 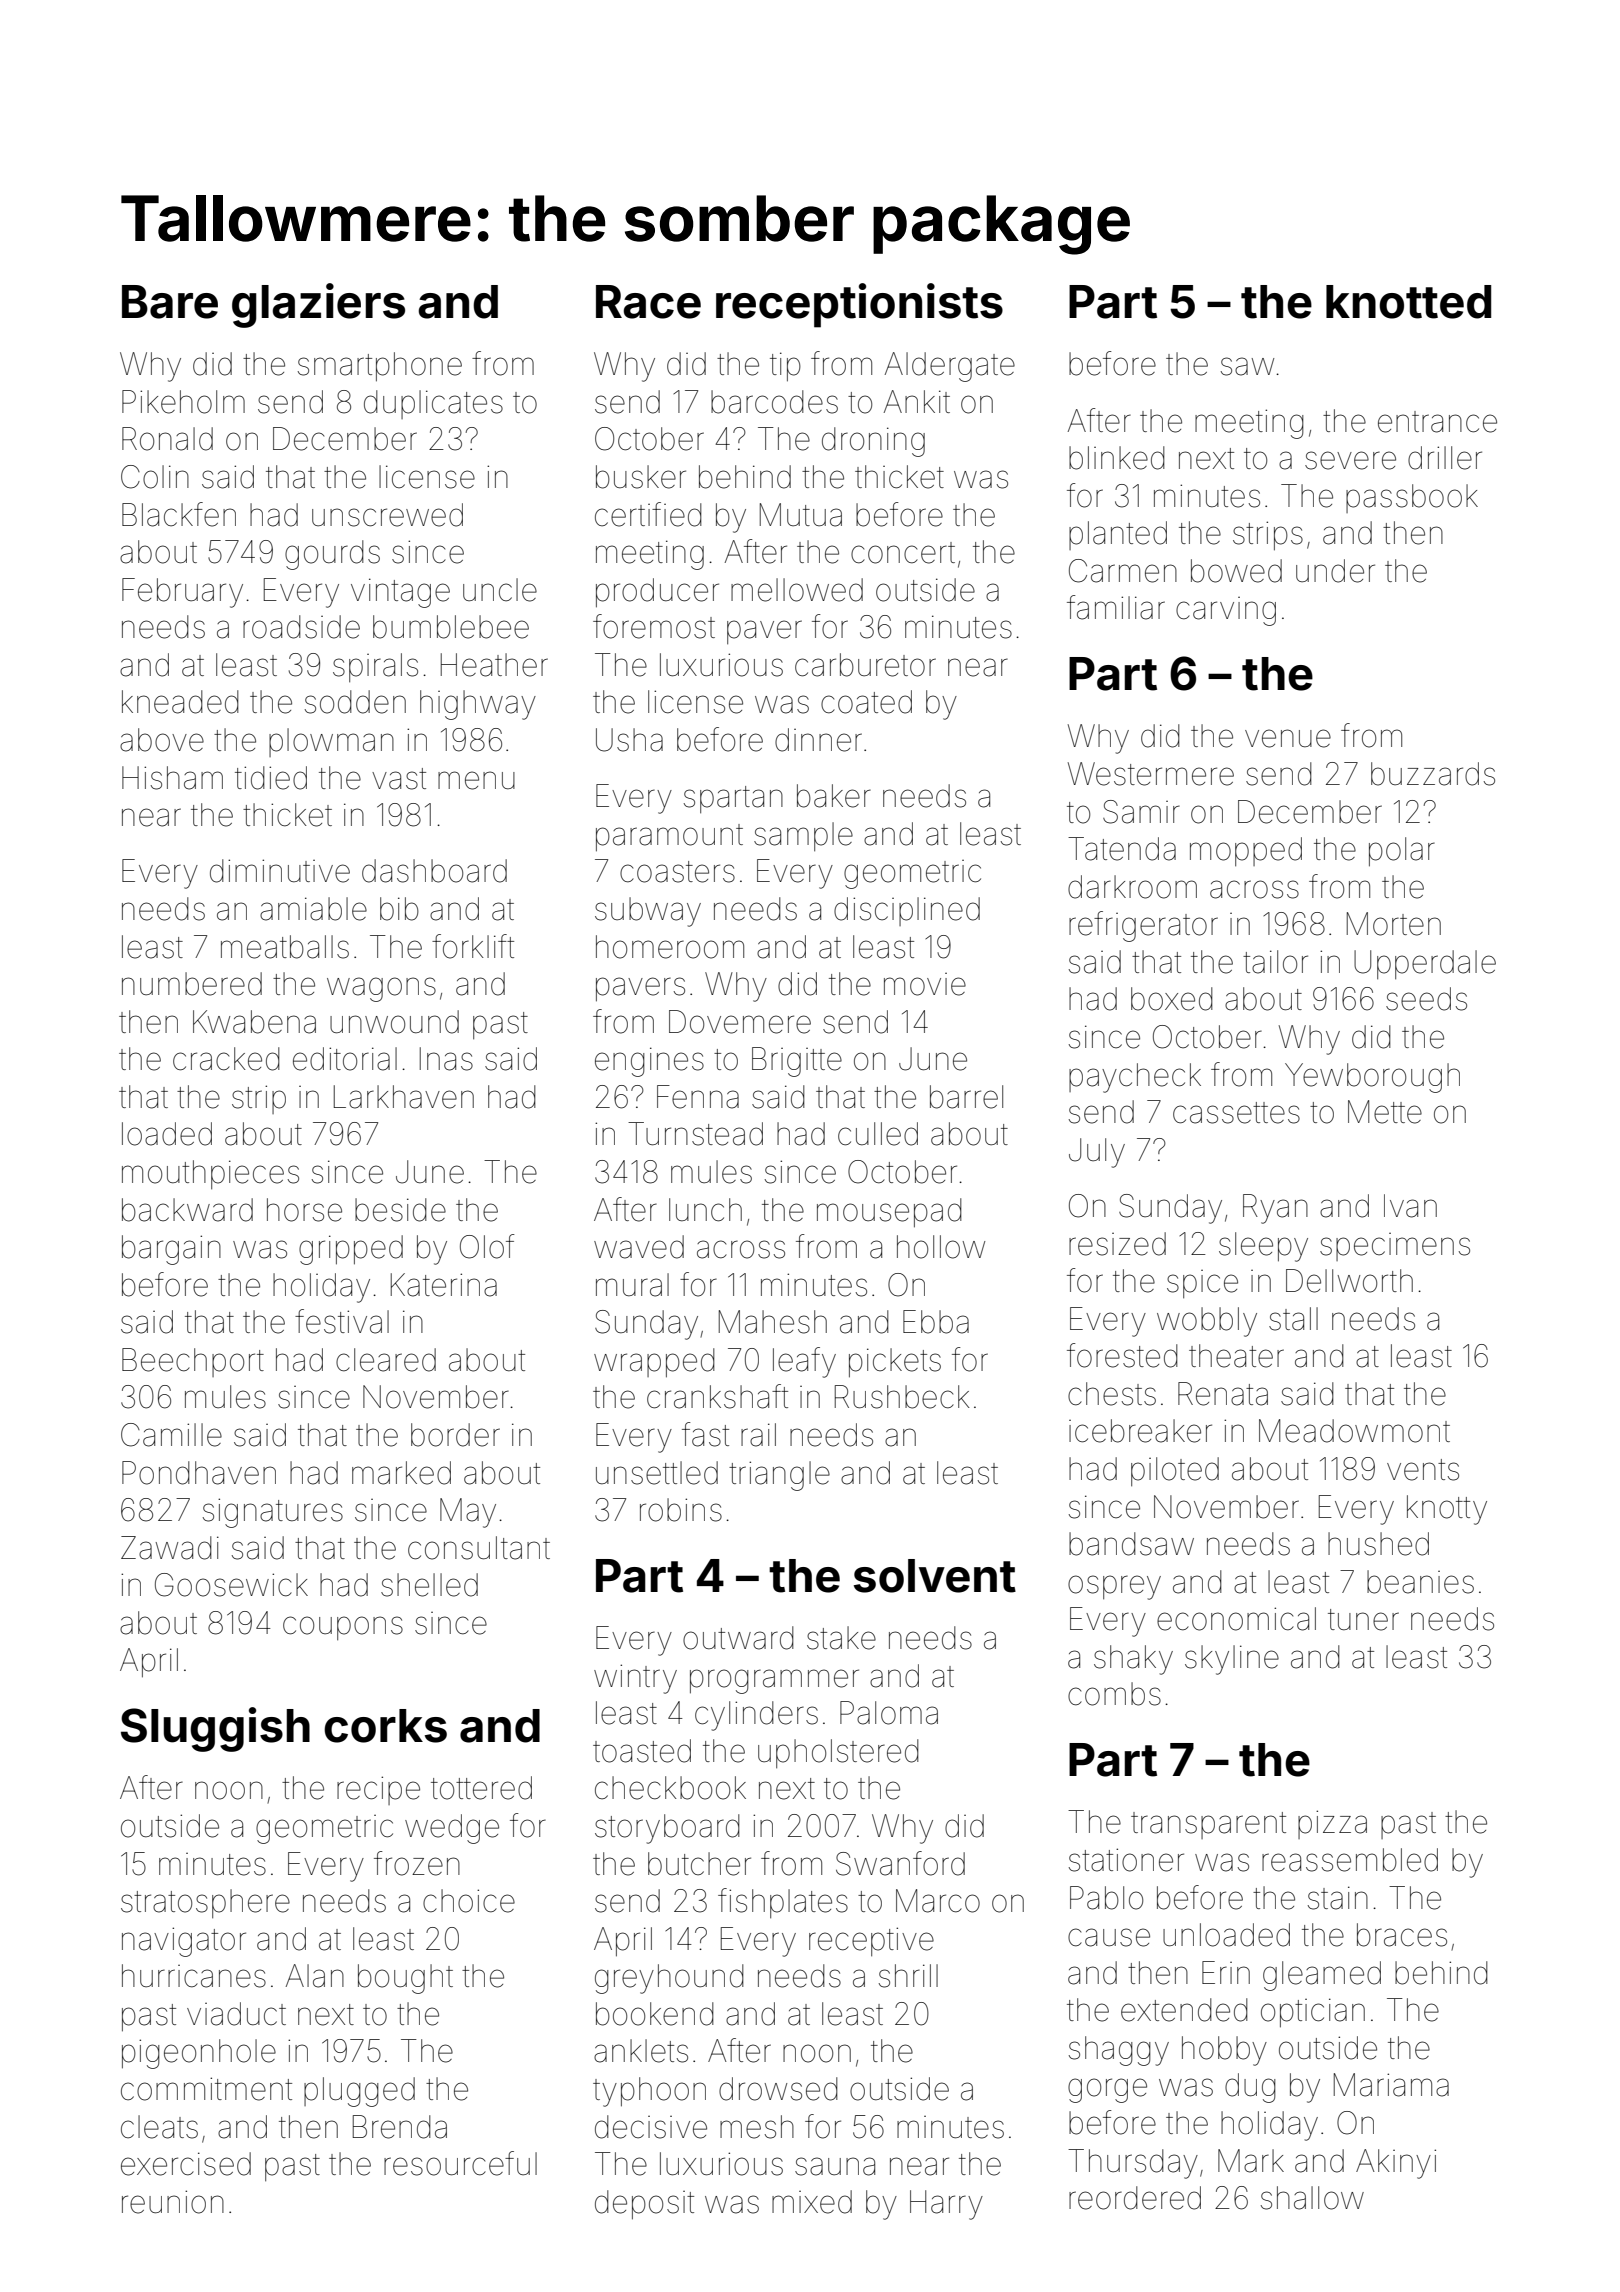 I want to click on Mariama, so click(x=1391, y=2085).
